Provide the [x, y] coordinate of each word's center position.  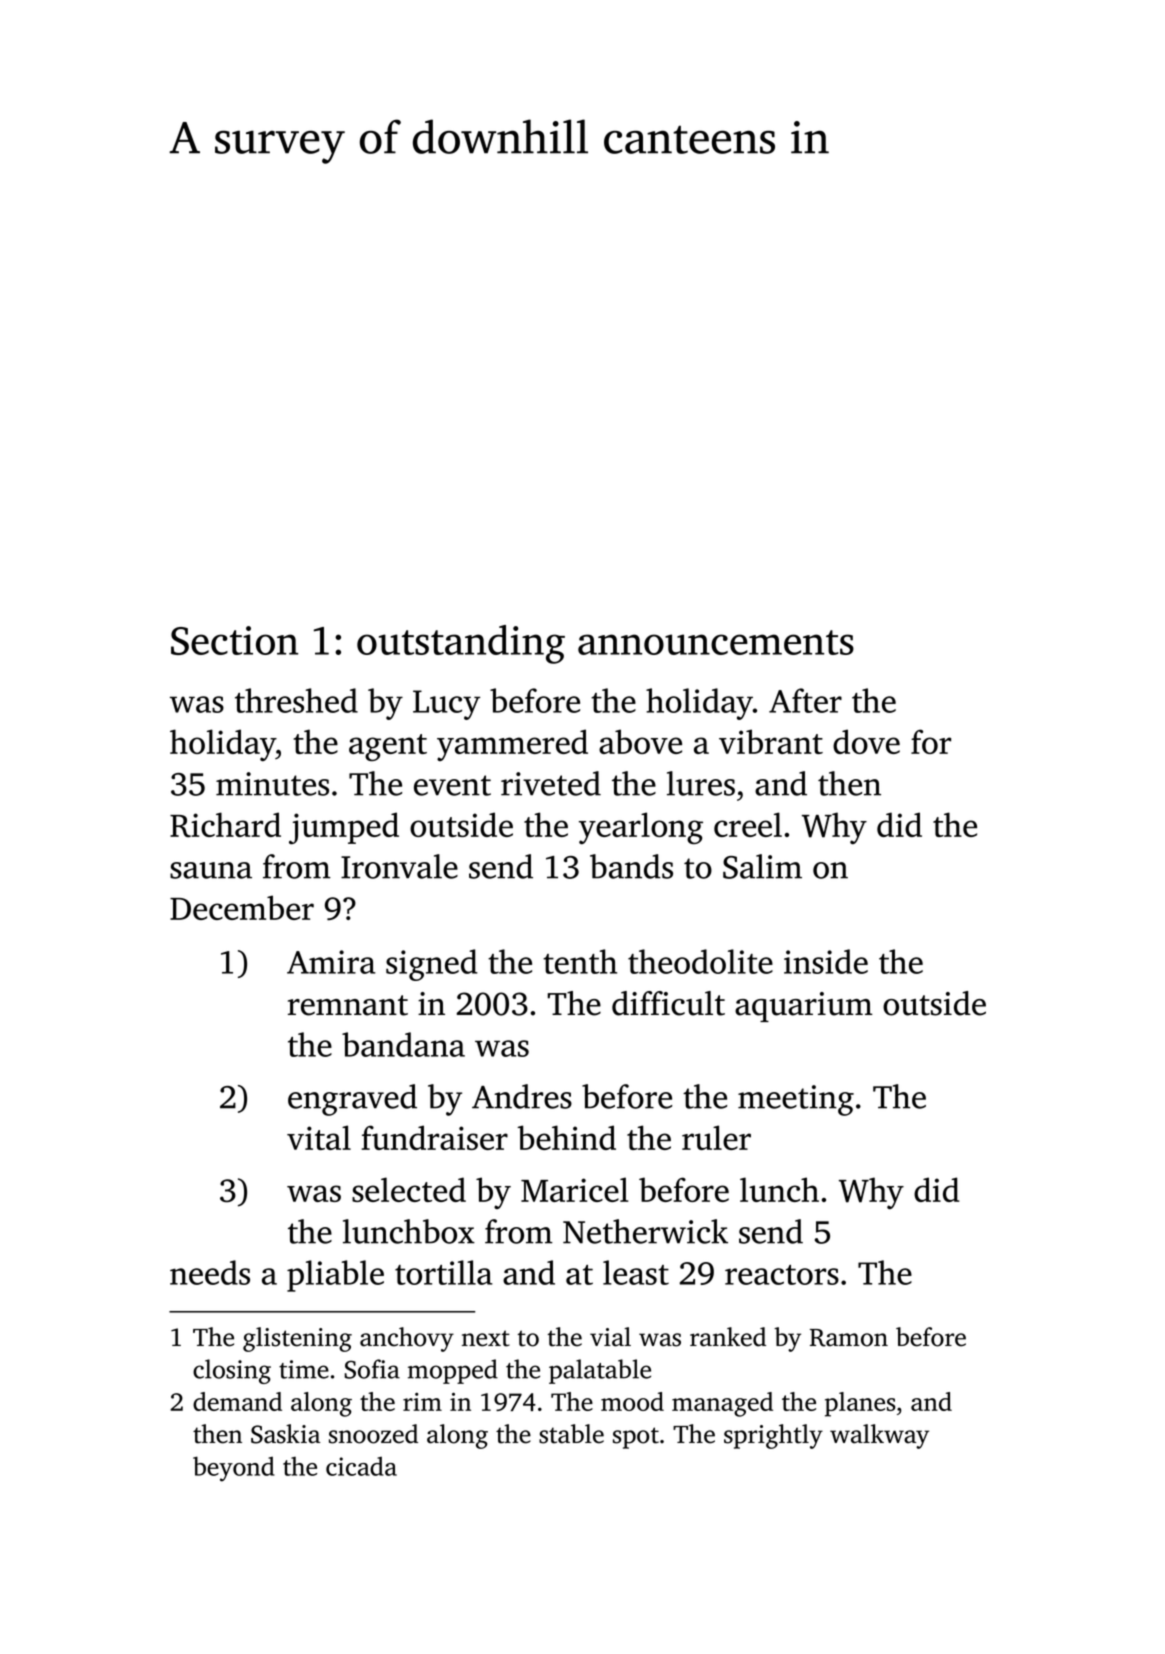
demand [237, 1401]
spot [636, 1438]
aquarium [804, 1007]
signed [432, 965]
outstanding [461, 644]
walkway [879, 1436]
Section [234, 640]
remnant [348, 1005]
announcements [716, 642]
